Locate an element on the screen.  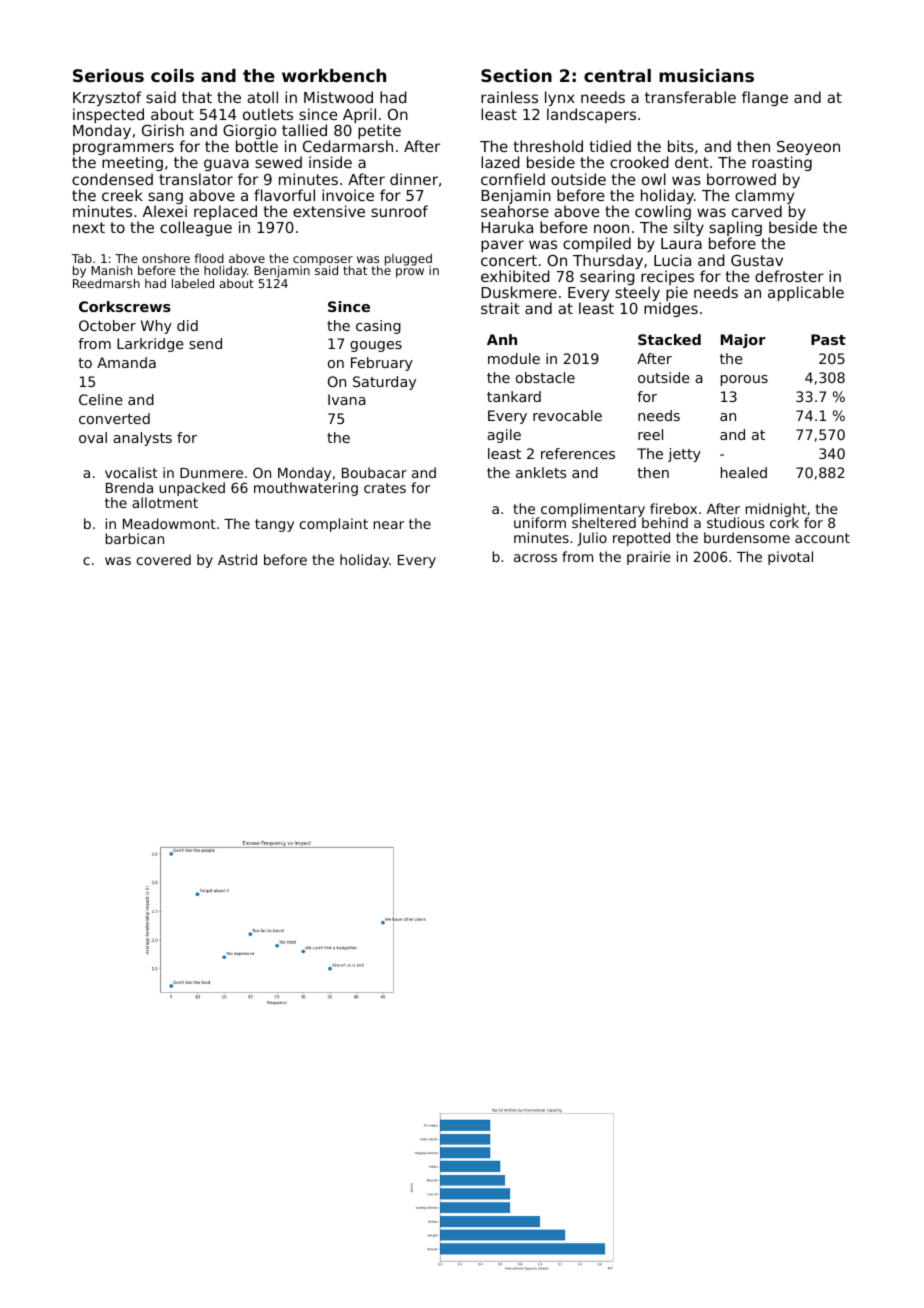
Celine is located at coordinates (101, 399).
